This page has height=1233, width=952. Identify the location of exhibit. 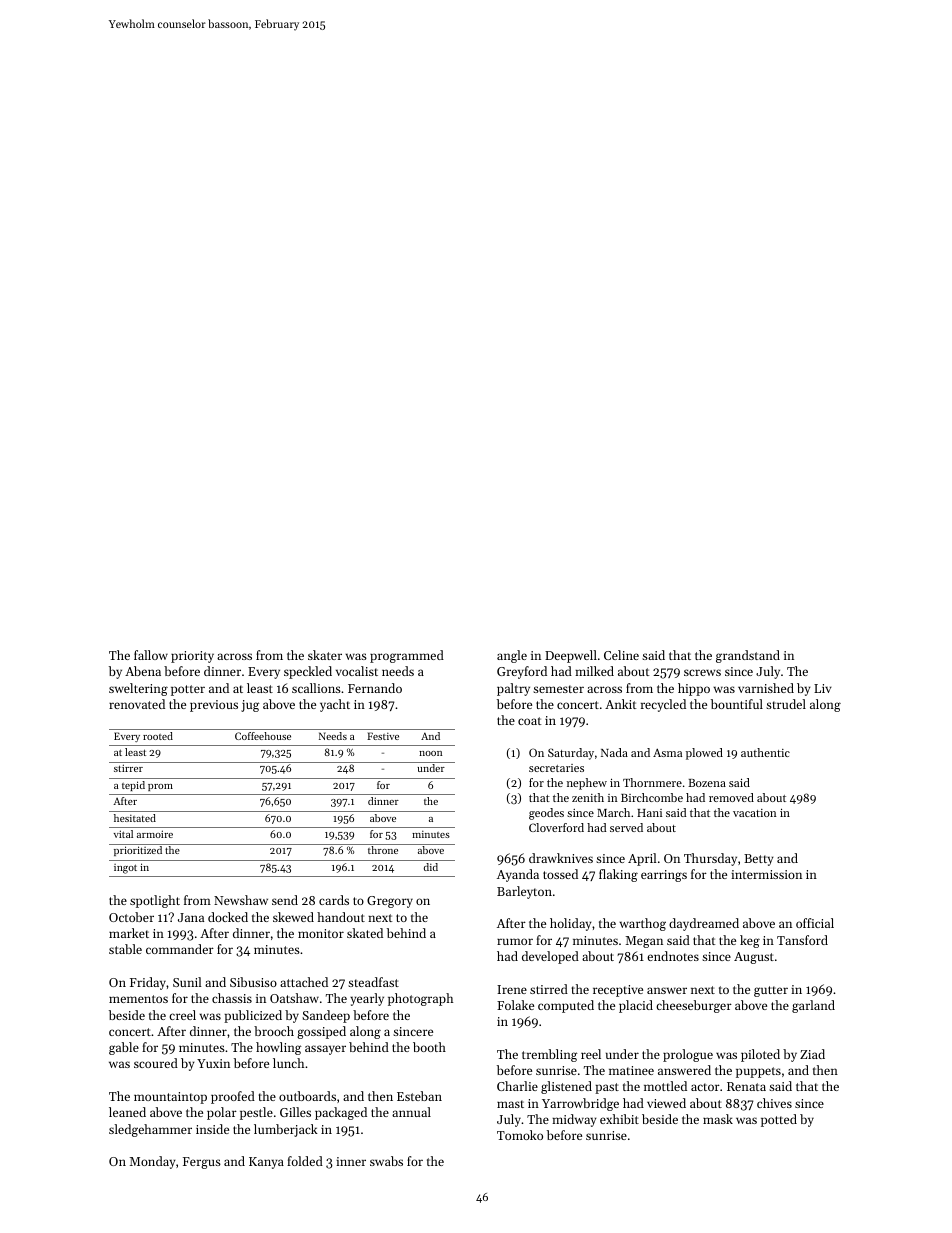
(619, 1119).
